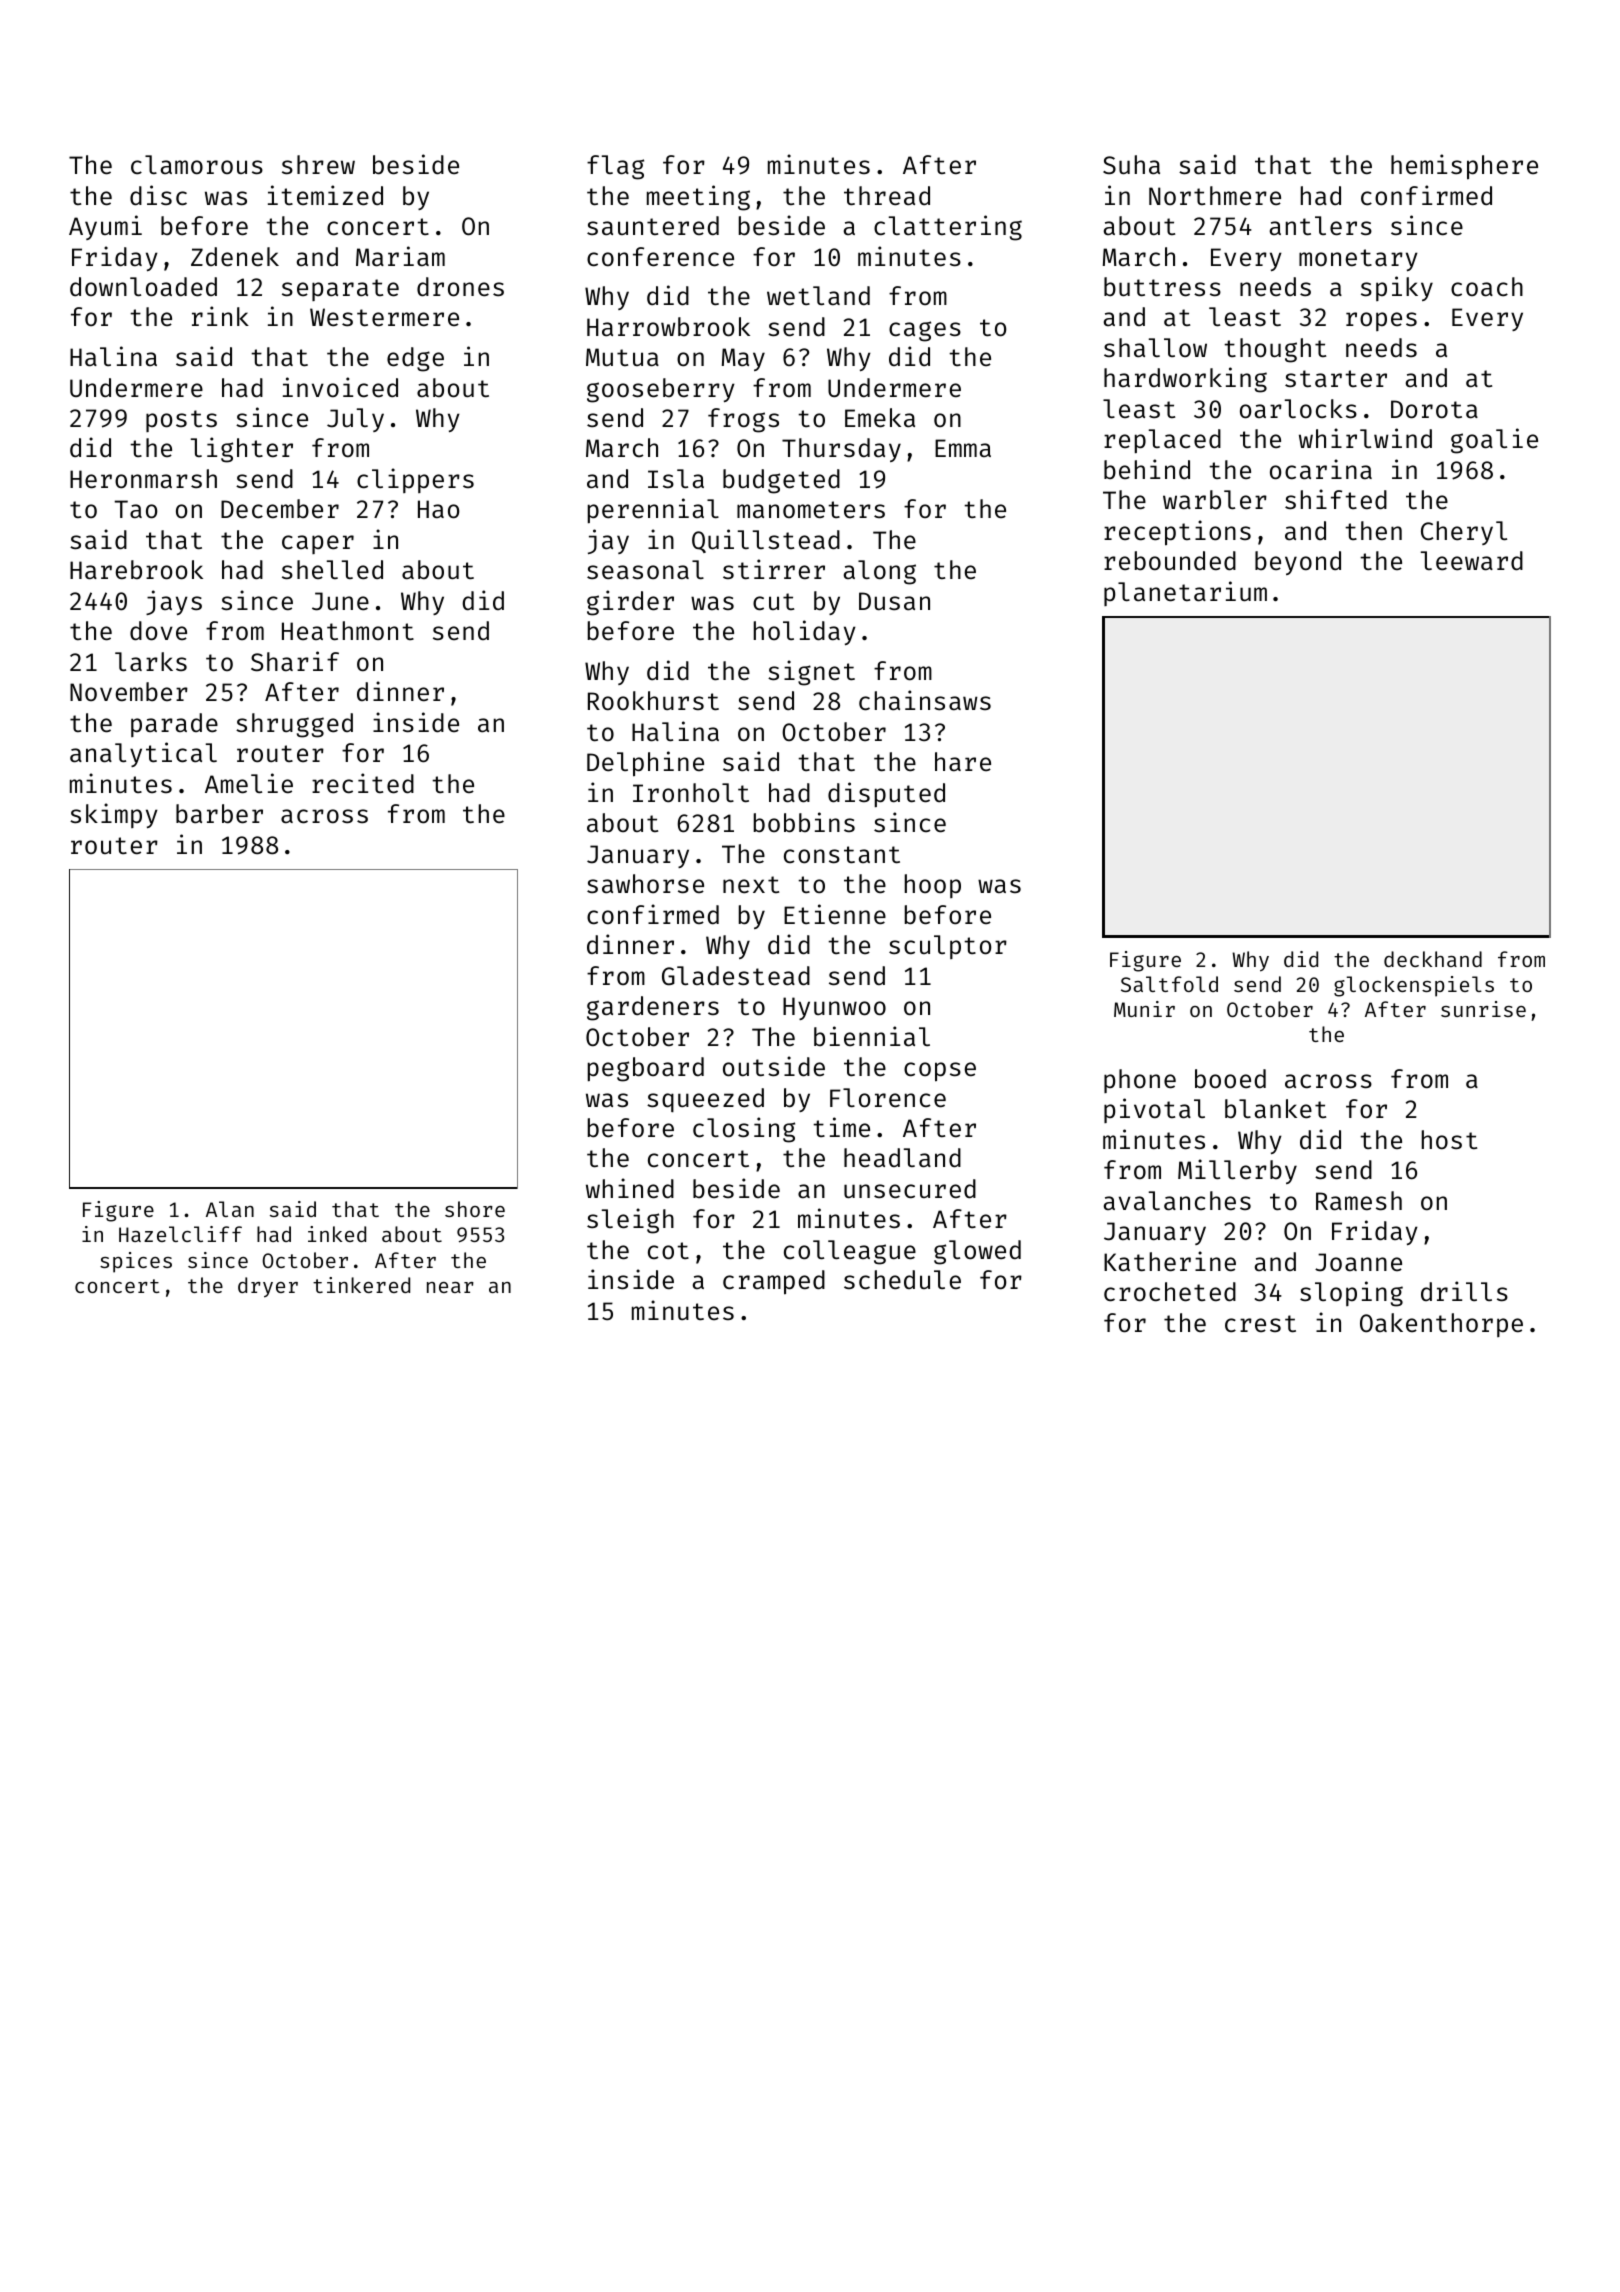 The image size is (1620, 2292). What do you see at coordinates (841, 1127) in the screenshot?
I see `time` at bounding box center [841, 1127].
